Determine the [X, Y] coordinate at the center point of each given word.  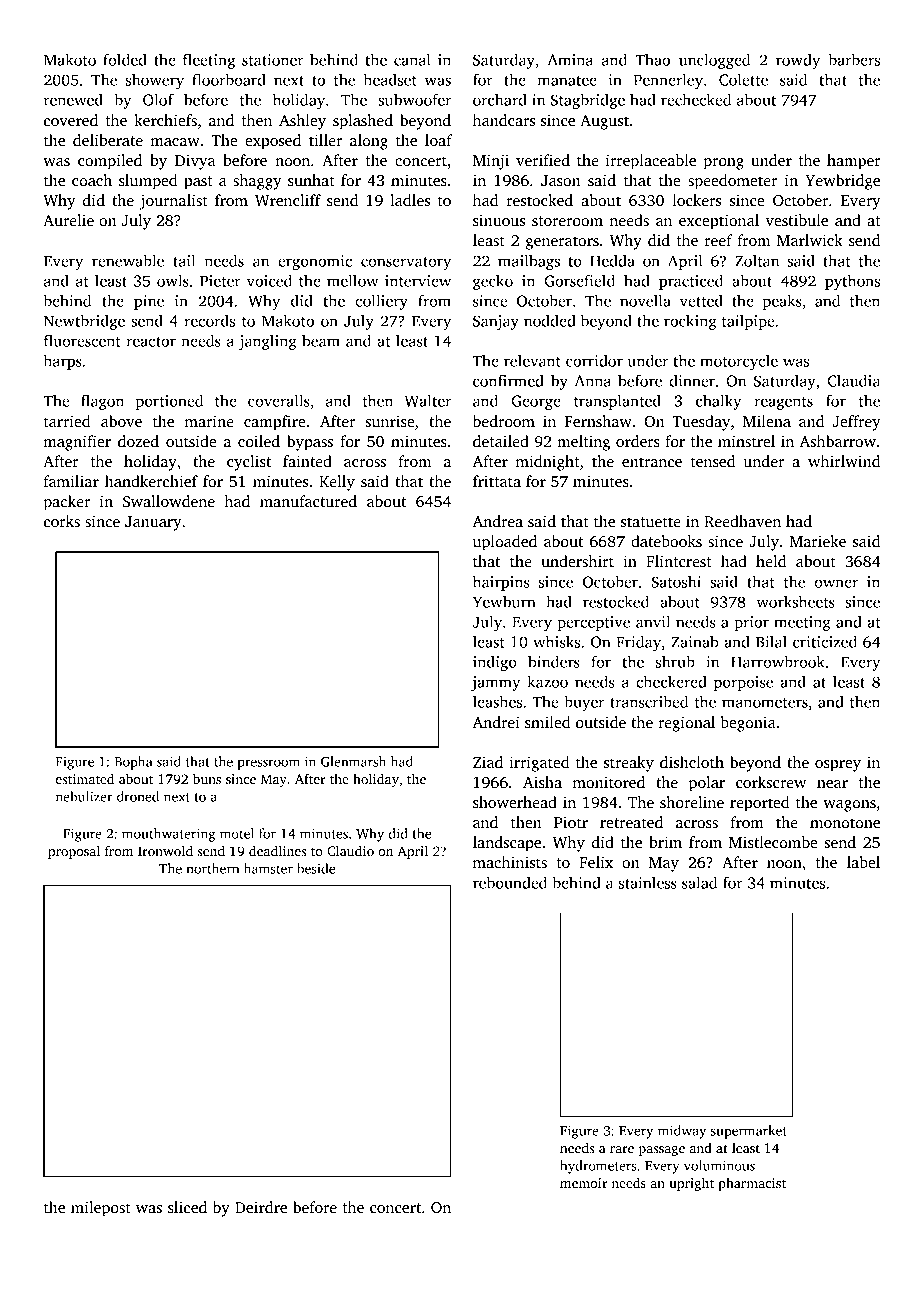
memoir [583, 1183]
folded [125, 59]
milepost [101, 1209]
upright [691, 1184]
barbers [854, 59]
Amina [570, 60]
